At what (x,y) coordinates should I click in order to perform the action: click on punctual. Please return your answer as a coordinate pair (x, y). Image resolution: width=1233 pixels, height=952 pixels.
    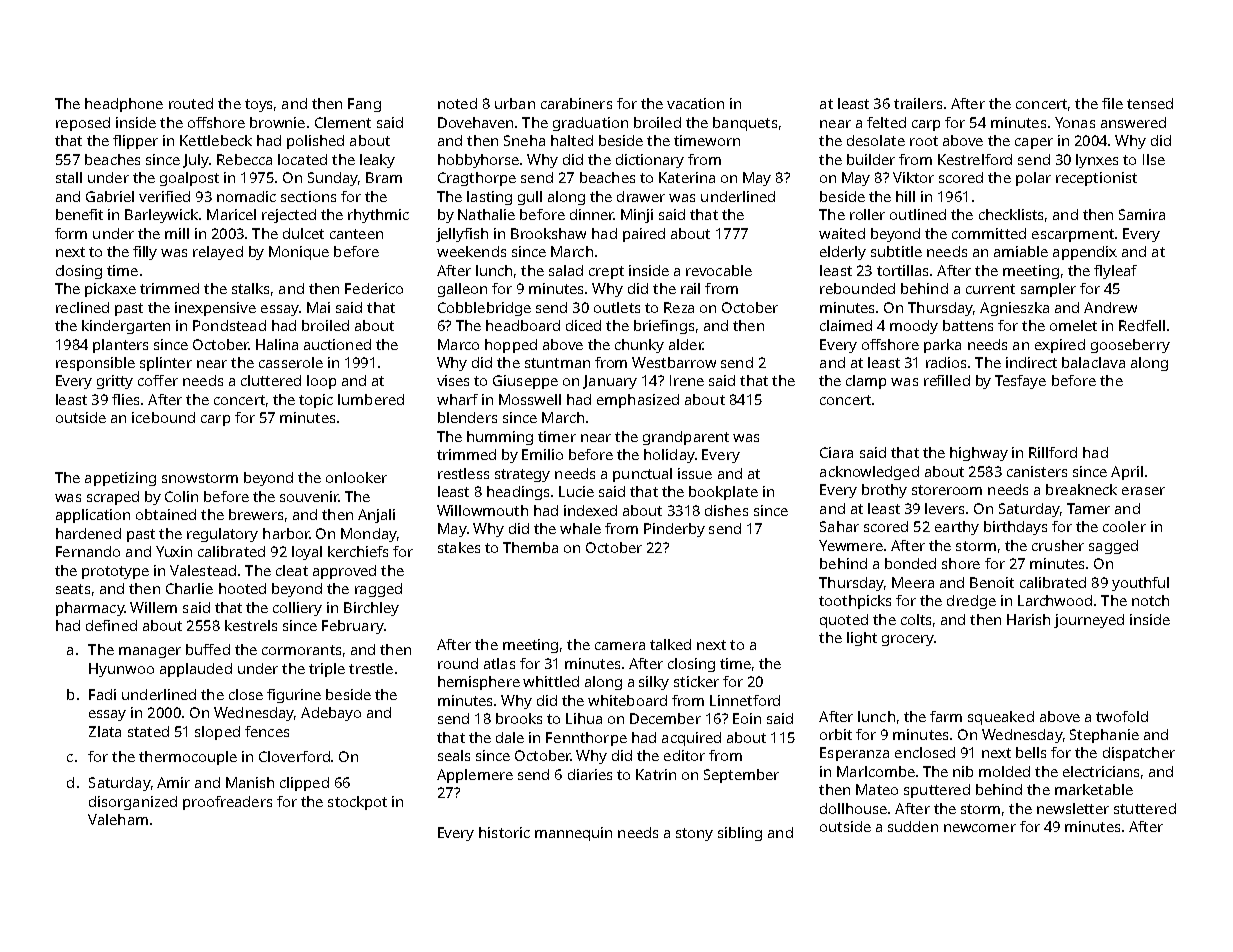
    Looking at the image, I should click on (642, 475).
